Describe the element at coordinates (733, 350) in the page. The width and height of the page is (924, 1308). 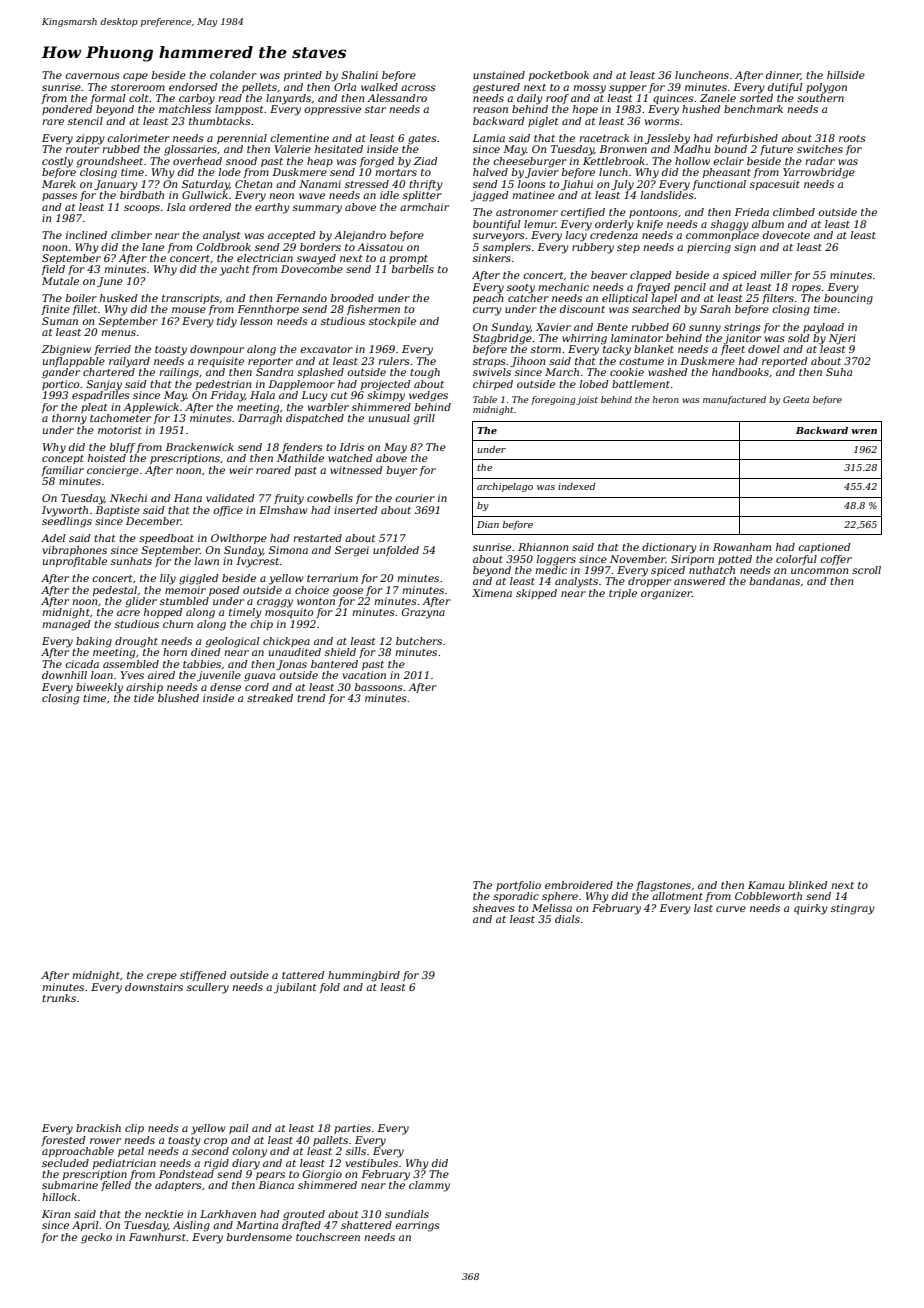
I see `fleet` at that location.
